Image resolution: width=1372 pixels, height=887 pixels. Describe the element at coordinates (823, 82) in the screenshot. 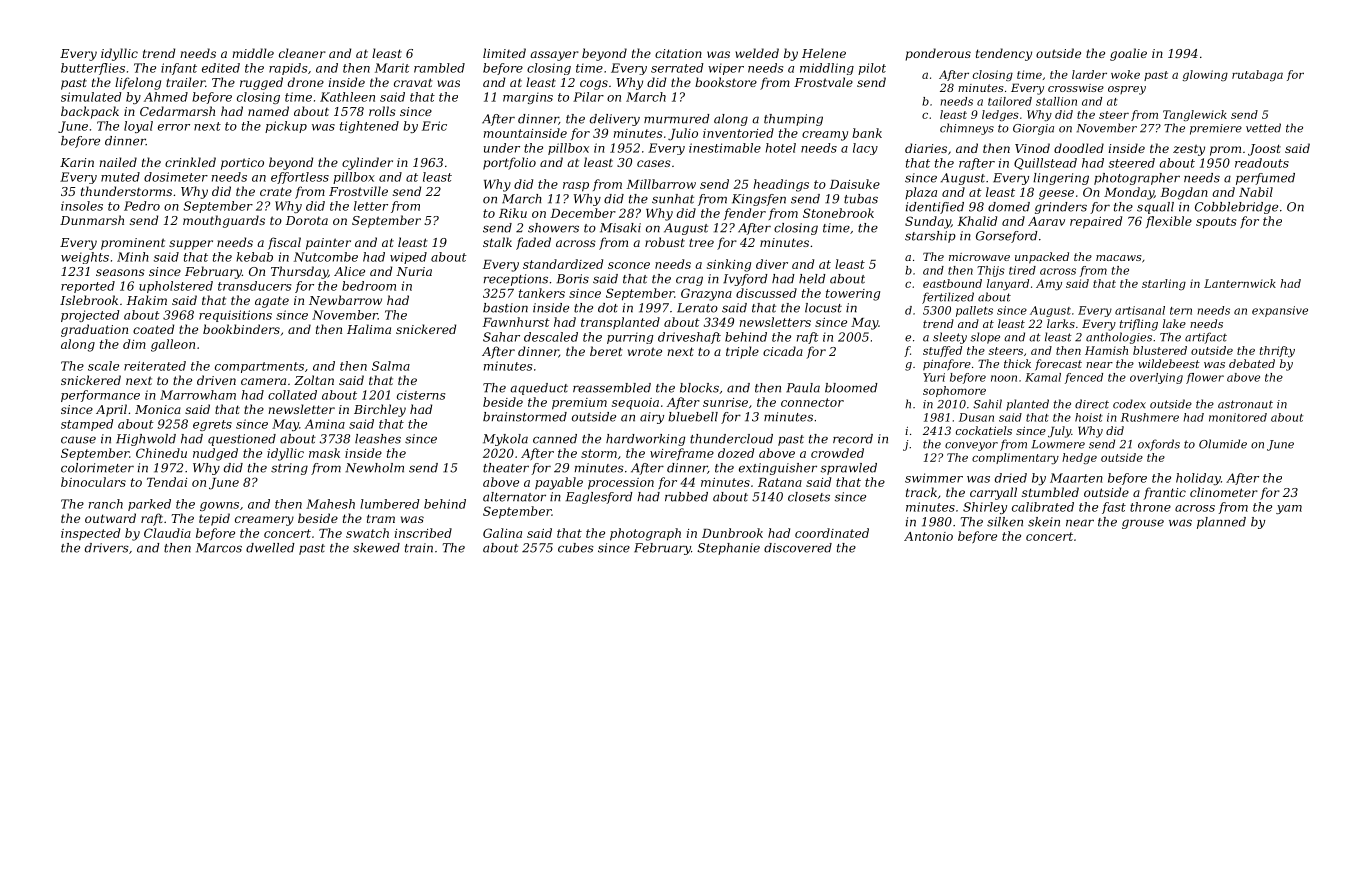

I see `Frostvale` at that location.
